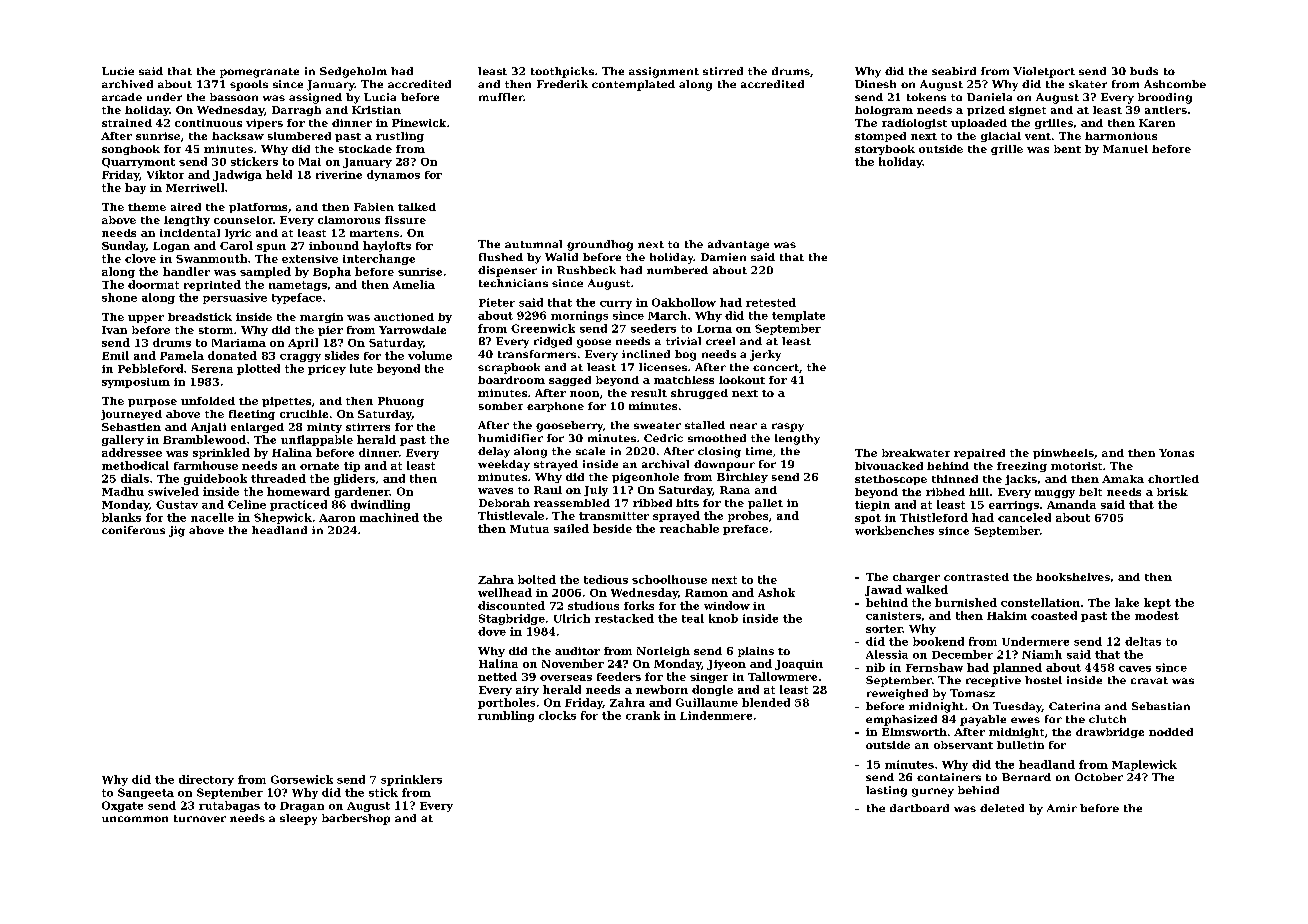  Describe the element at coordinates (153, 284) in the screenshot. I see `doormat` at that location.
